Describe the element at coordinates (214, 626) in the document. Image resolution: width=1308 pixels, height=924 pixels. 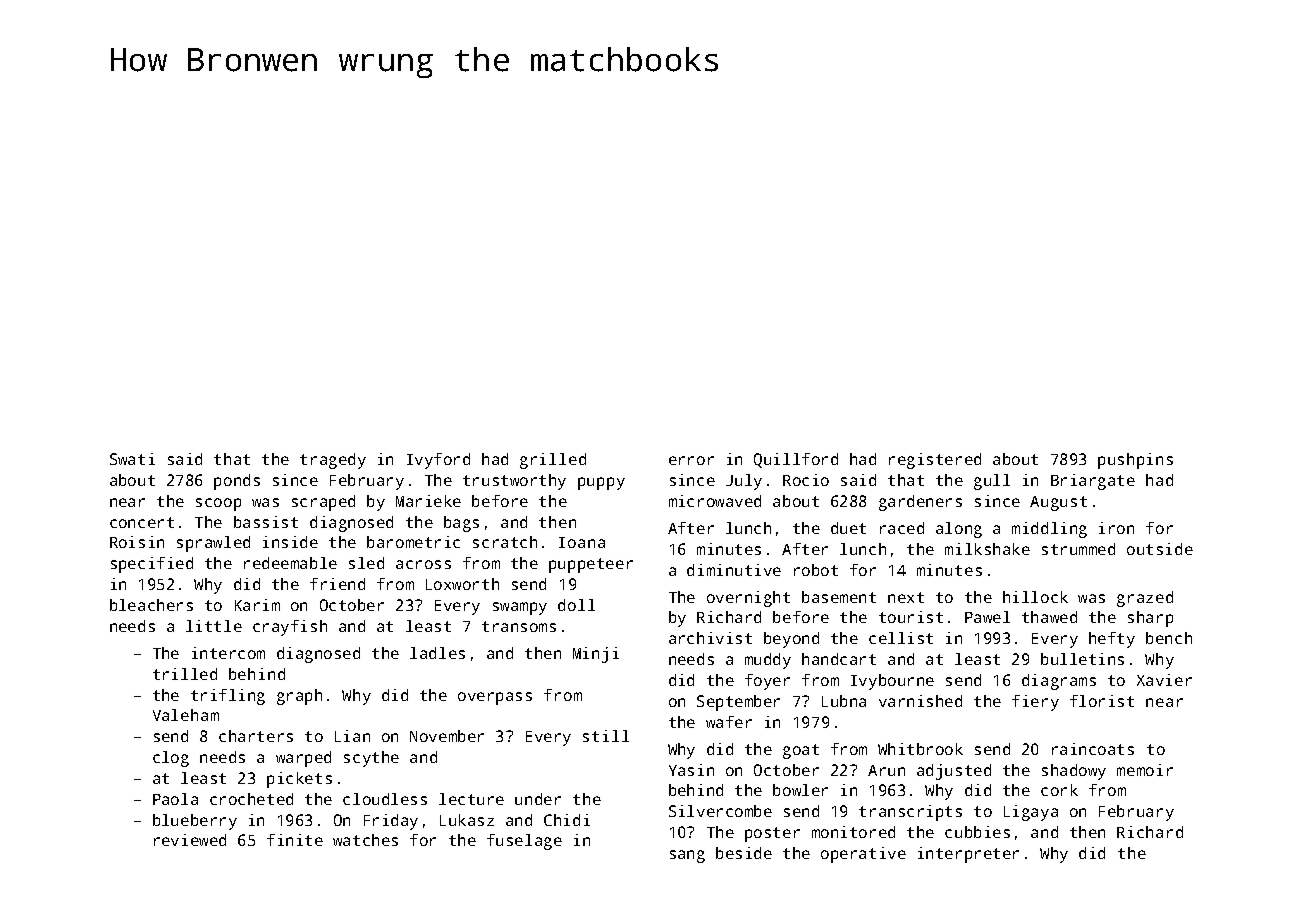
I see `little` at that location.
